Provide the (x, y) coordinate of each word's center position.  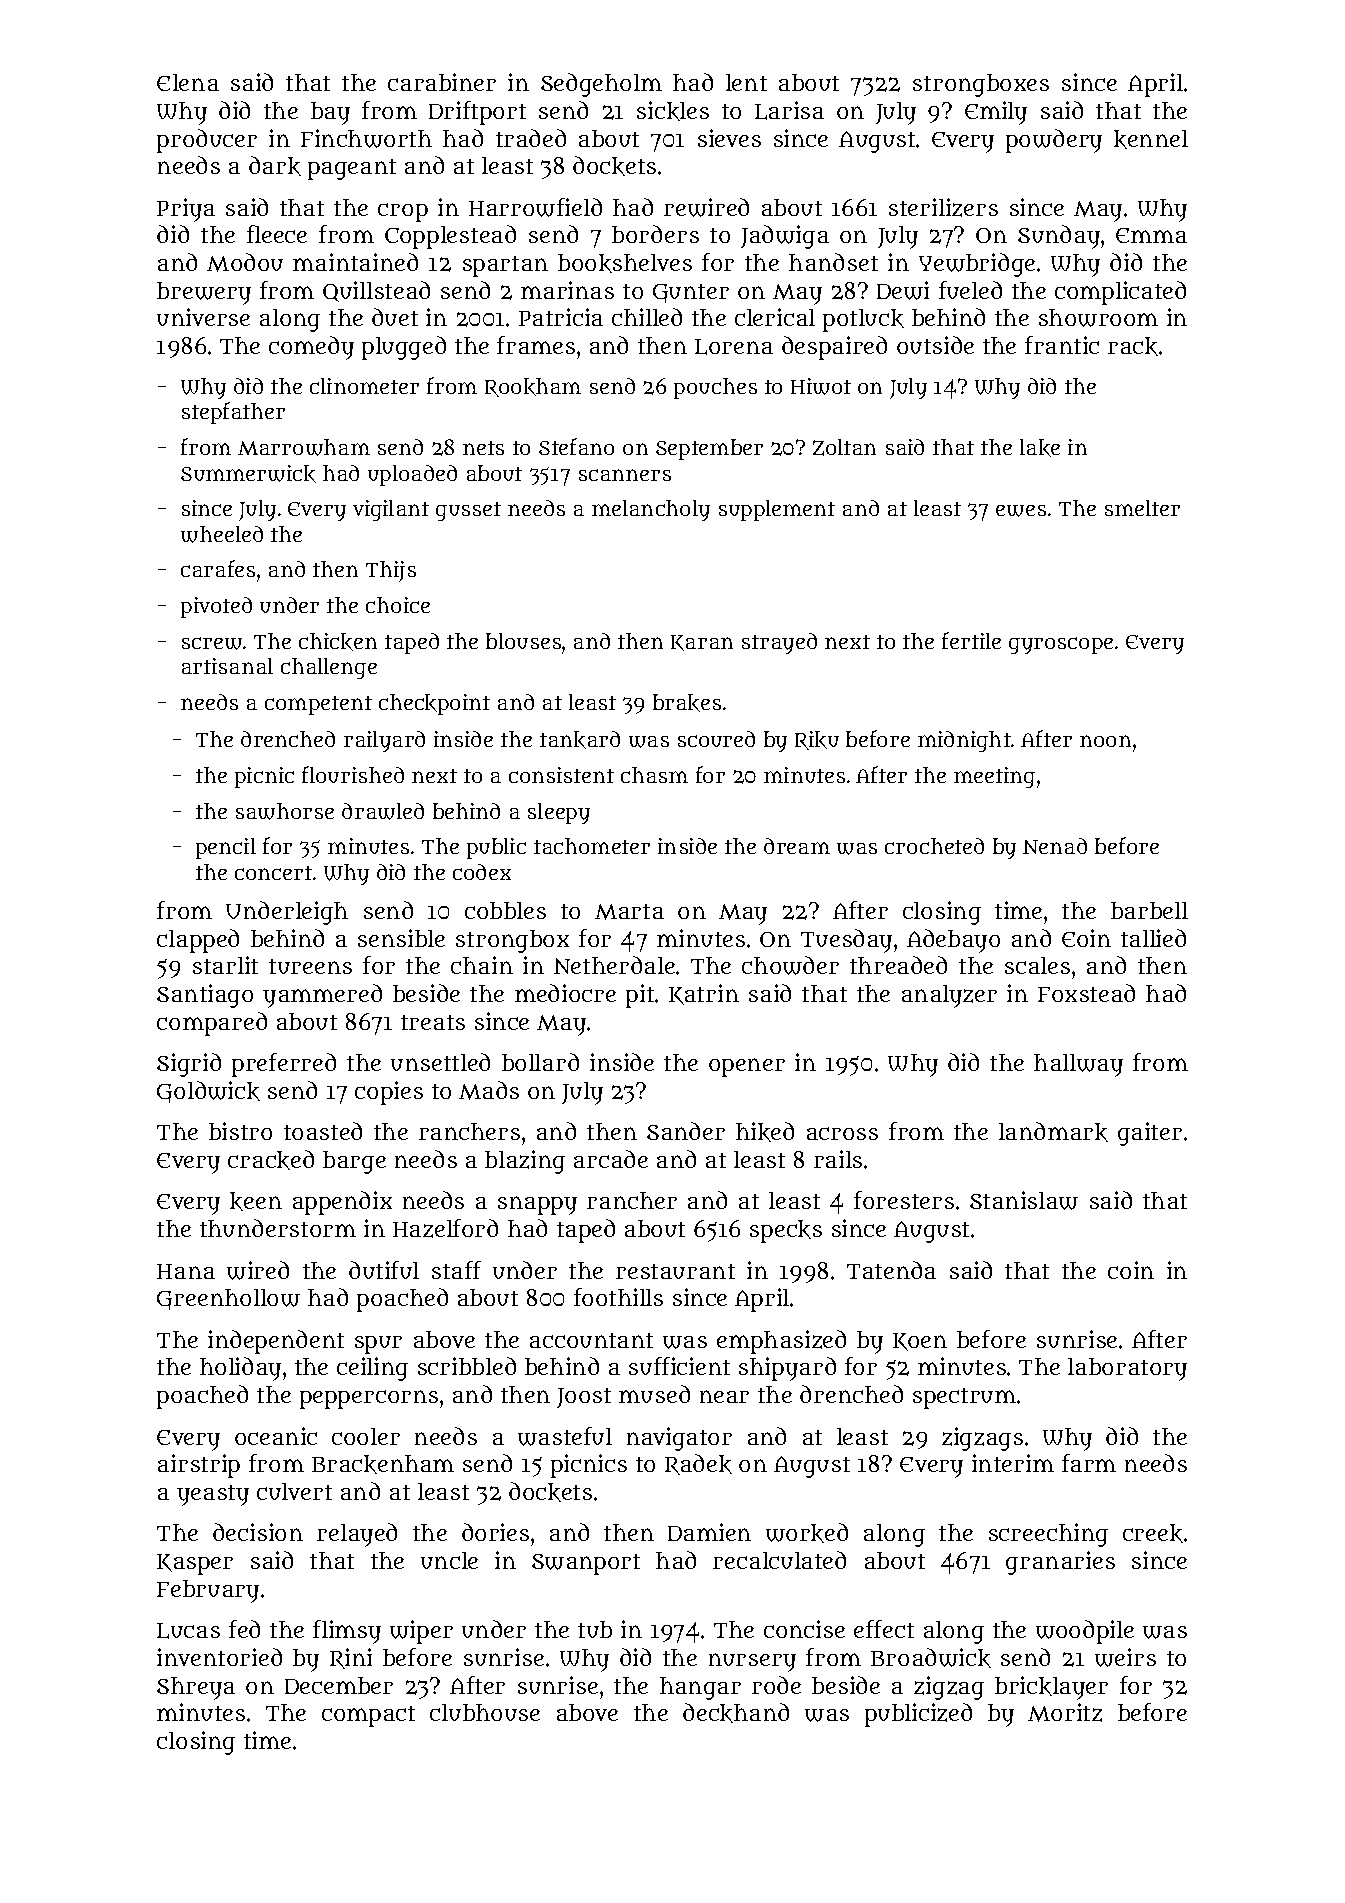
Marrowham (304, 447)
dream (797, 846)
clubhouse (485, 1712)
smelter (1142, 508)
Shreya (196, 1688)
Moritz (1065, 1712)
